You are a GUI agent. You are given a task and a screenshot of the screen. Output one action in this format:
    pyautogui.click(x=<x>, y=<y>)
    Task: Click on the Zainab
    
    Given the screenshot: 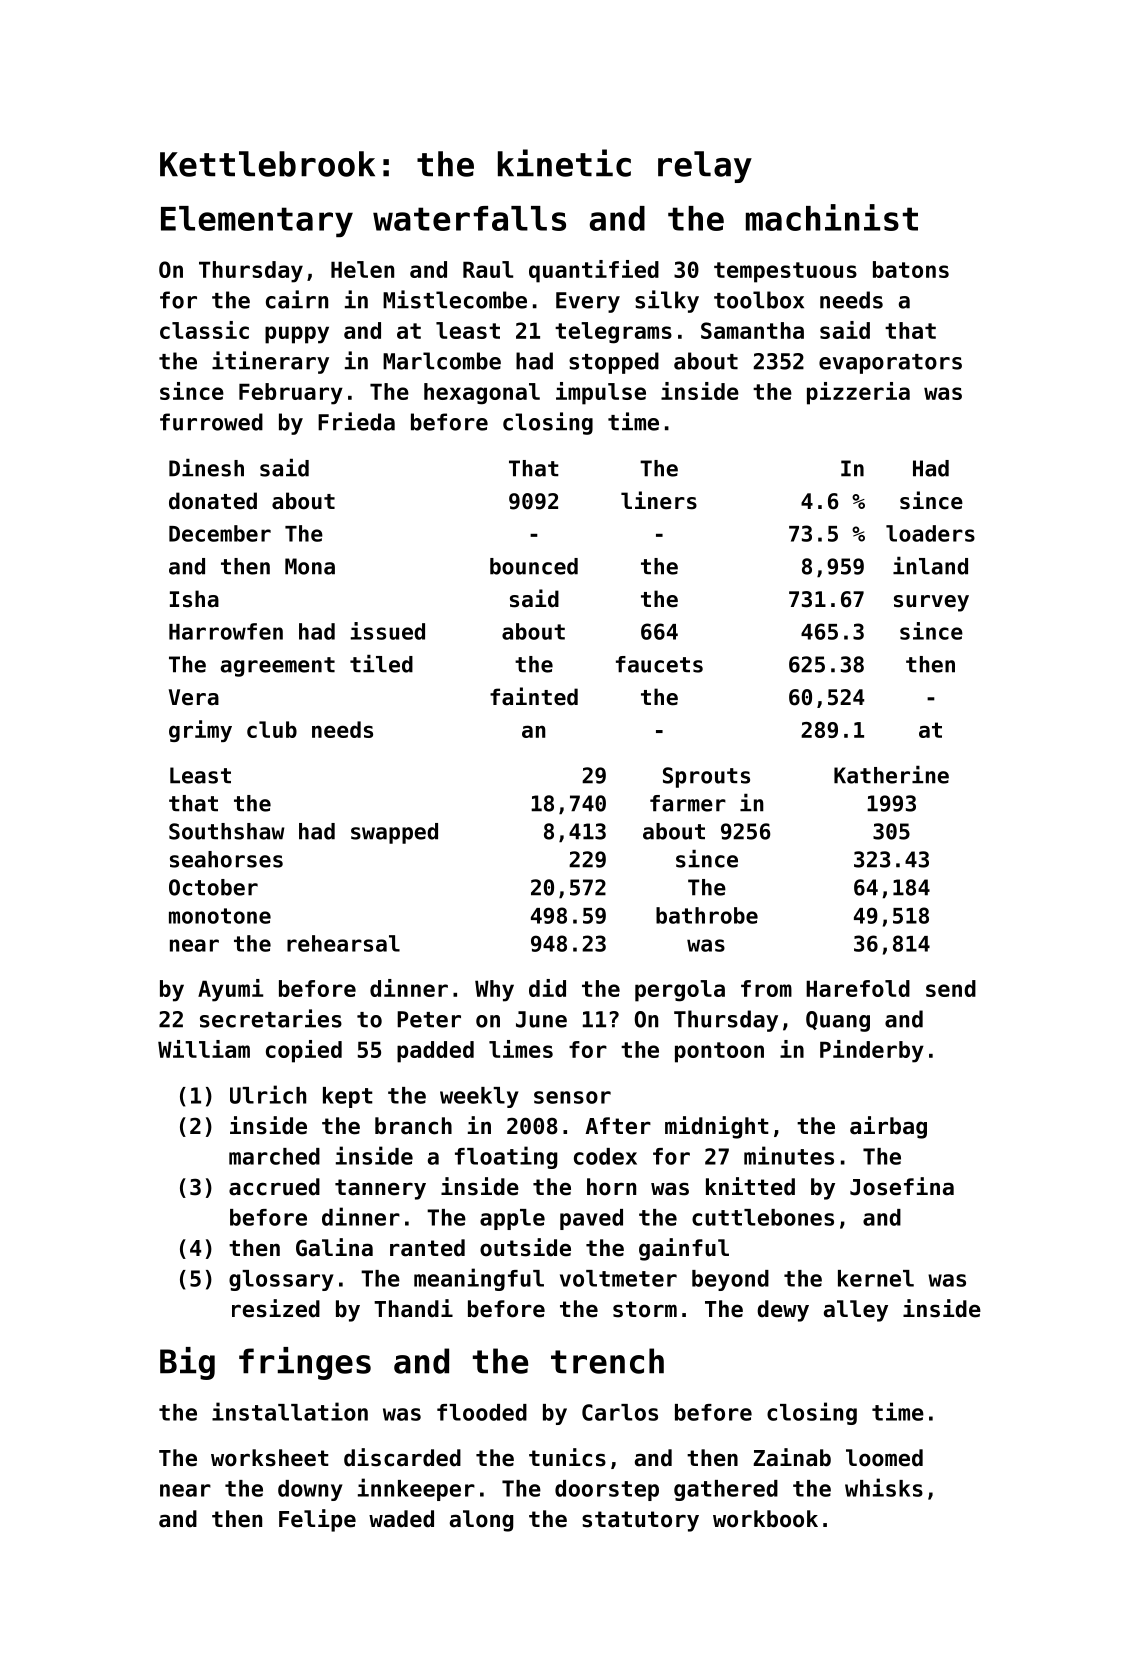 What is the action you would take?
    pyautogui.click(x=792, y=1457)
